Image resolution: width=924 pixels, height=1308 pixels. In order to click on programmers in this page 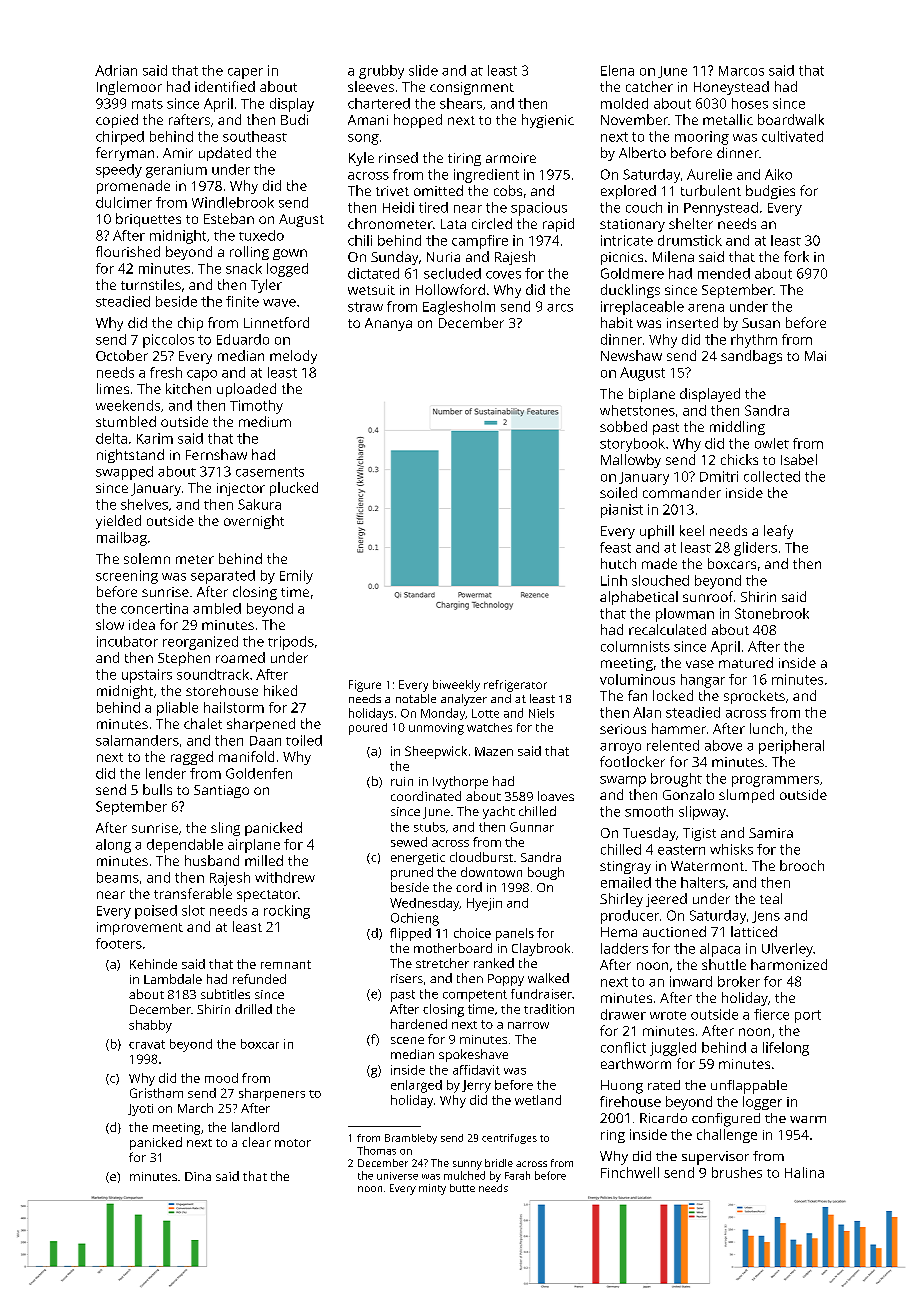, I will do `click(775, 781)`.
